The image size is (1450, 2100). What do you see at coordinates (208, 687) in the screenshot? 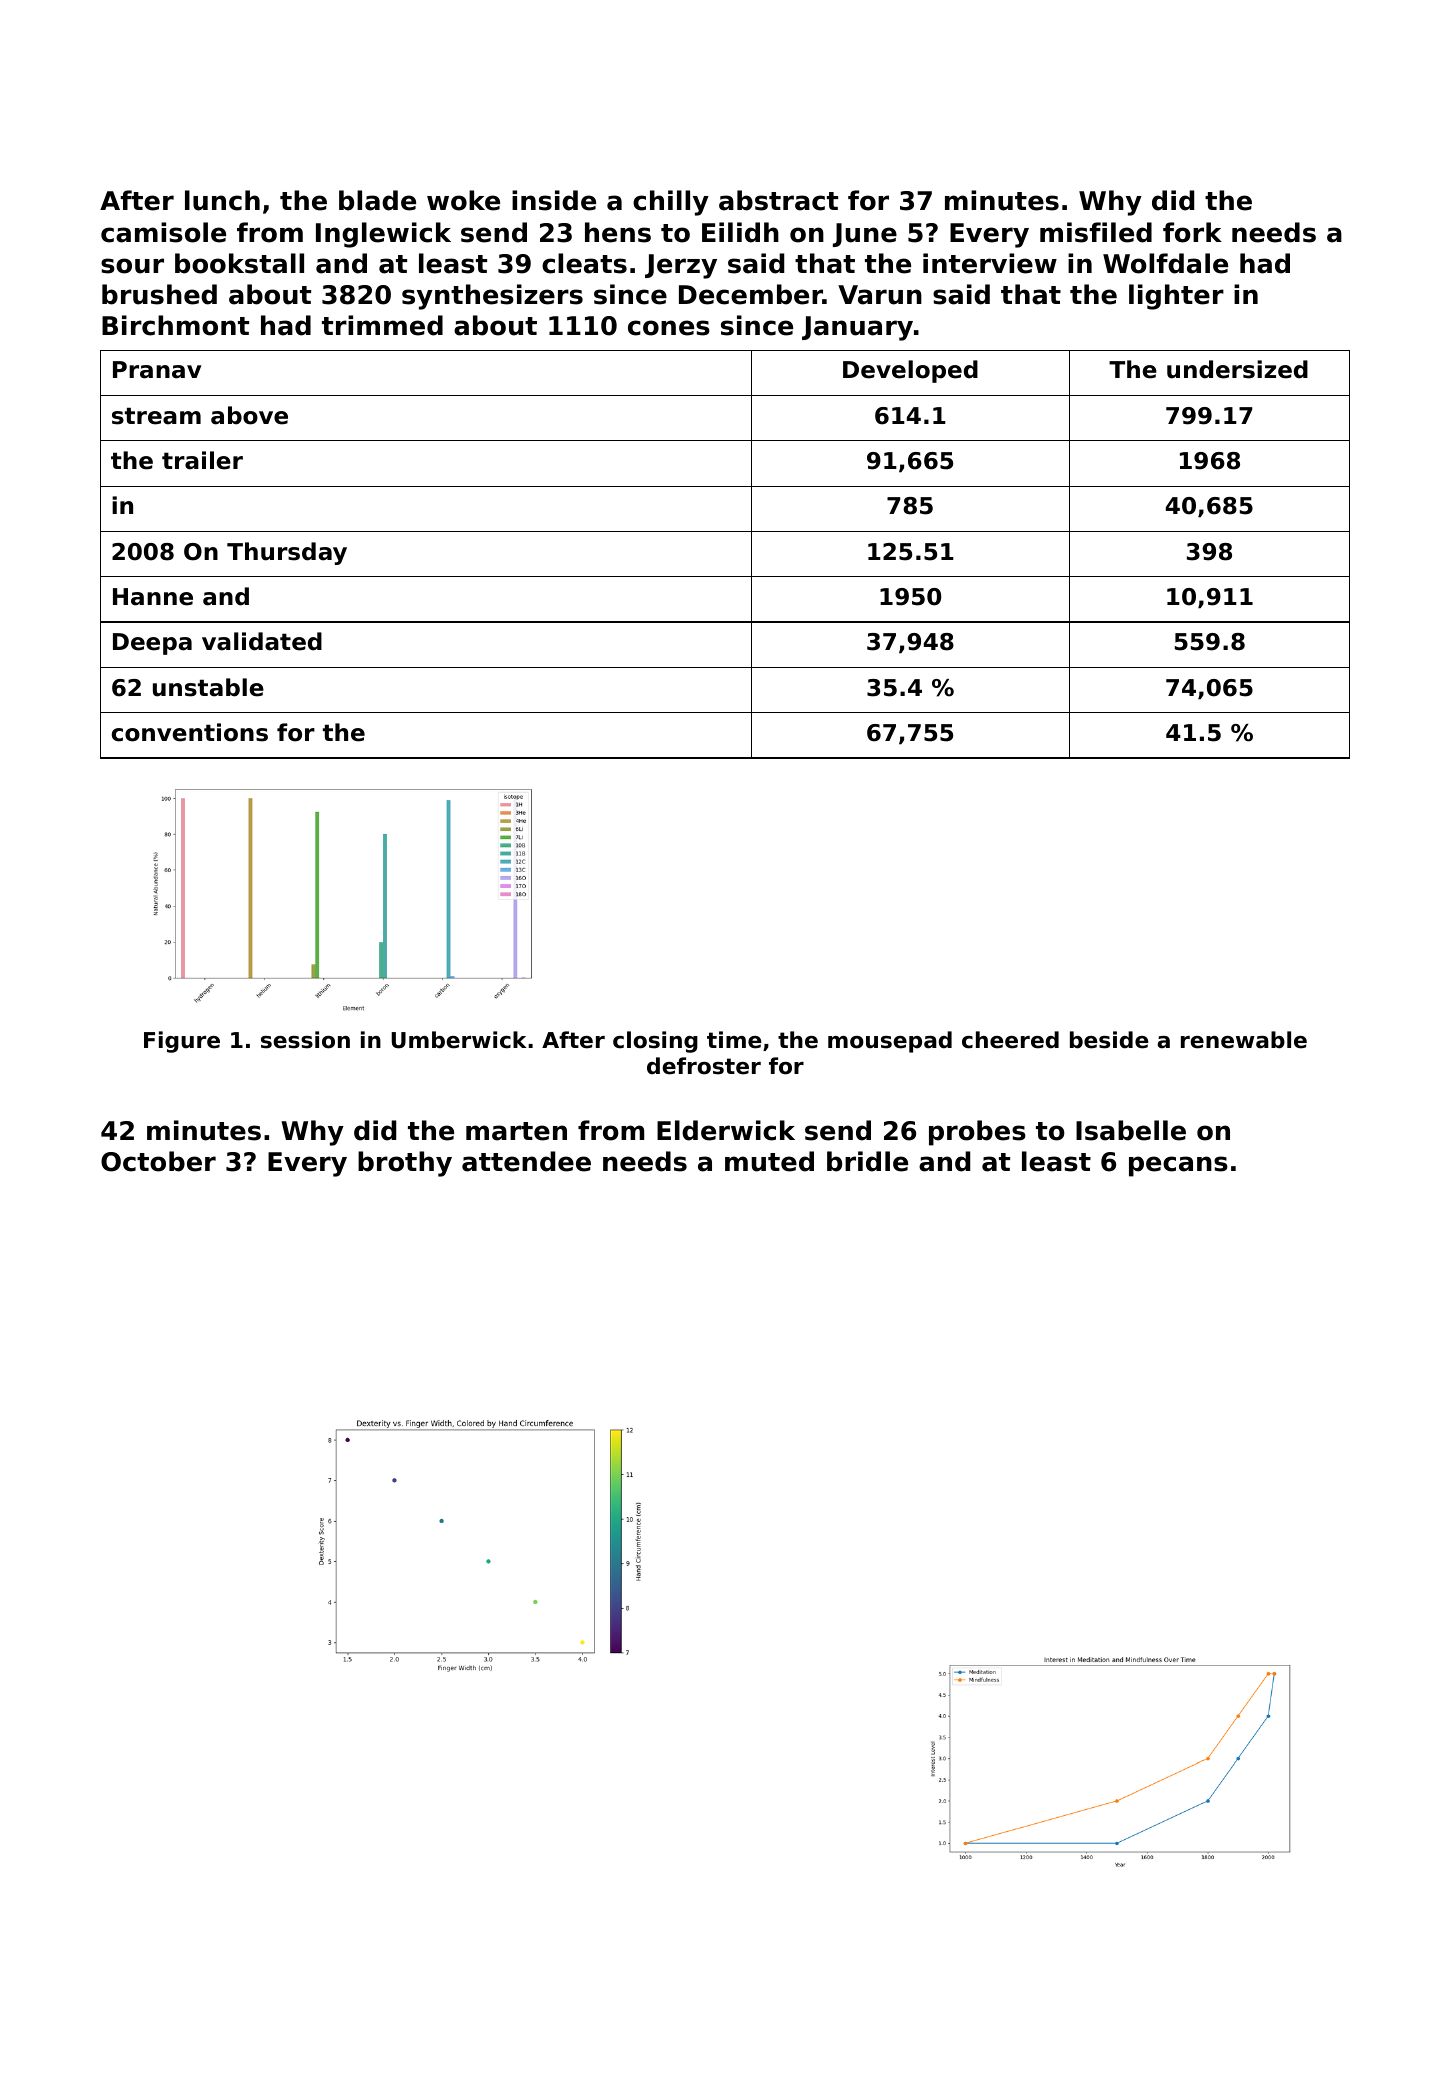
I see `unstable` at bounding box center [208, 687].
